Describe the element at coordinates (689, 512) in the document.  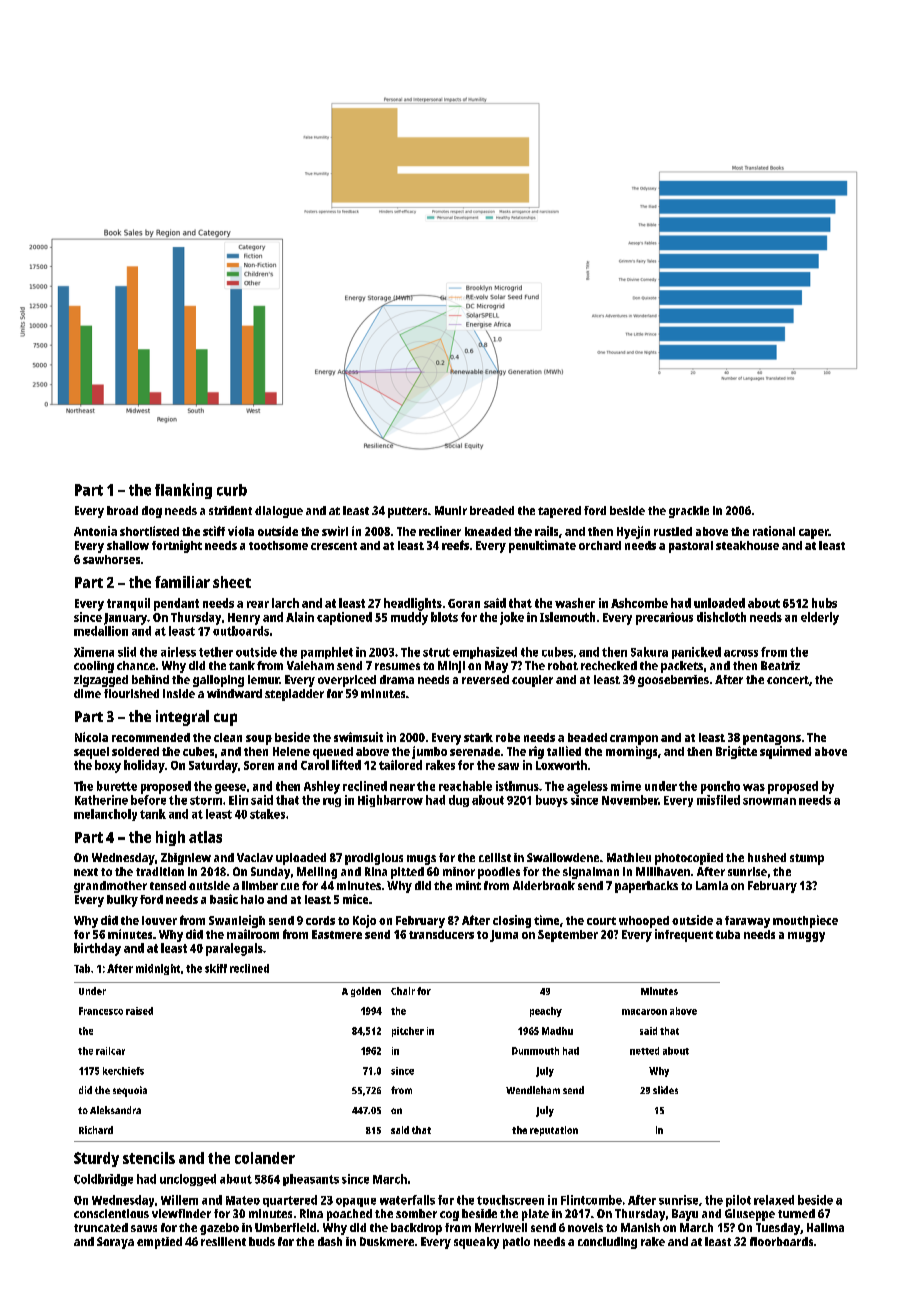
I see `grackle` at that location.
